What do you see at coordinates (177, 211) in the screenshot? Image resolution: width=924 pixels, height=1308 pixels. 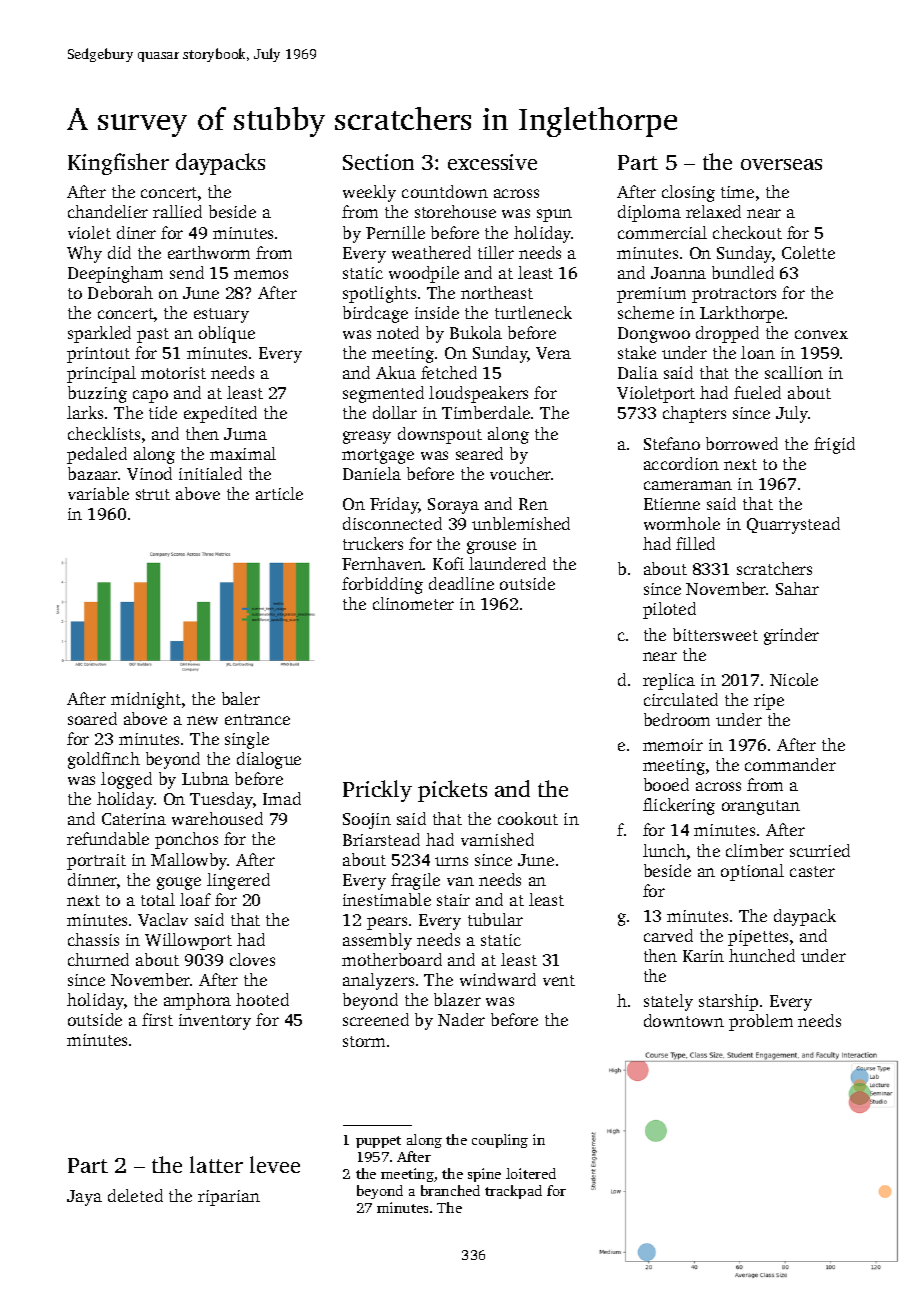 I see `rallied` at bounding box center [177, 211].
